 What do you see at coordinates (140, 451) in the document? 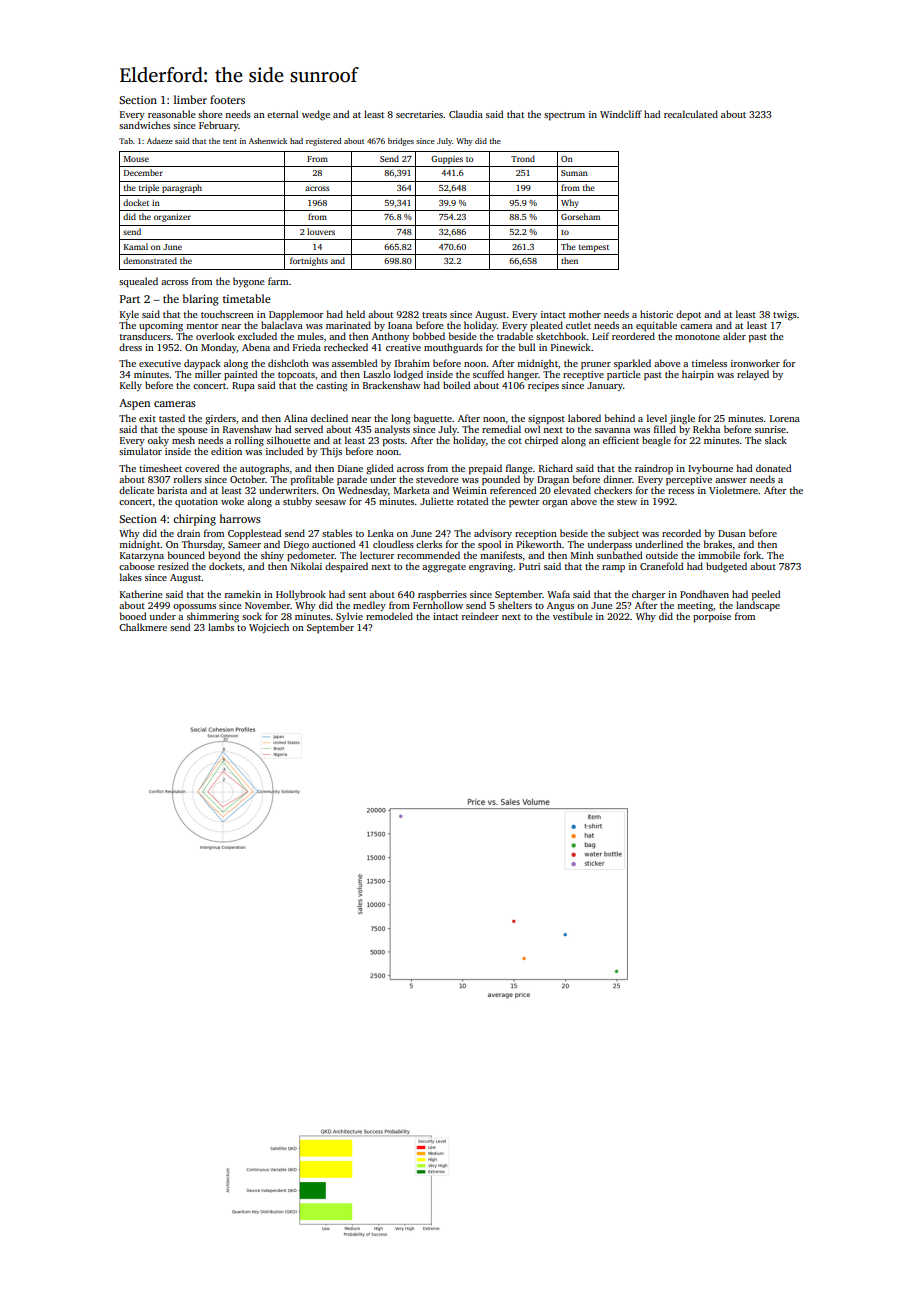
I see `simulator` at bounding box center [140, 451].
